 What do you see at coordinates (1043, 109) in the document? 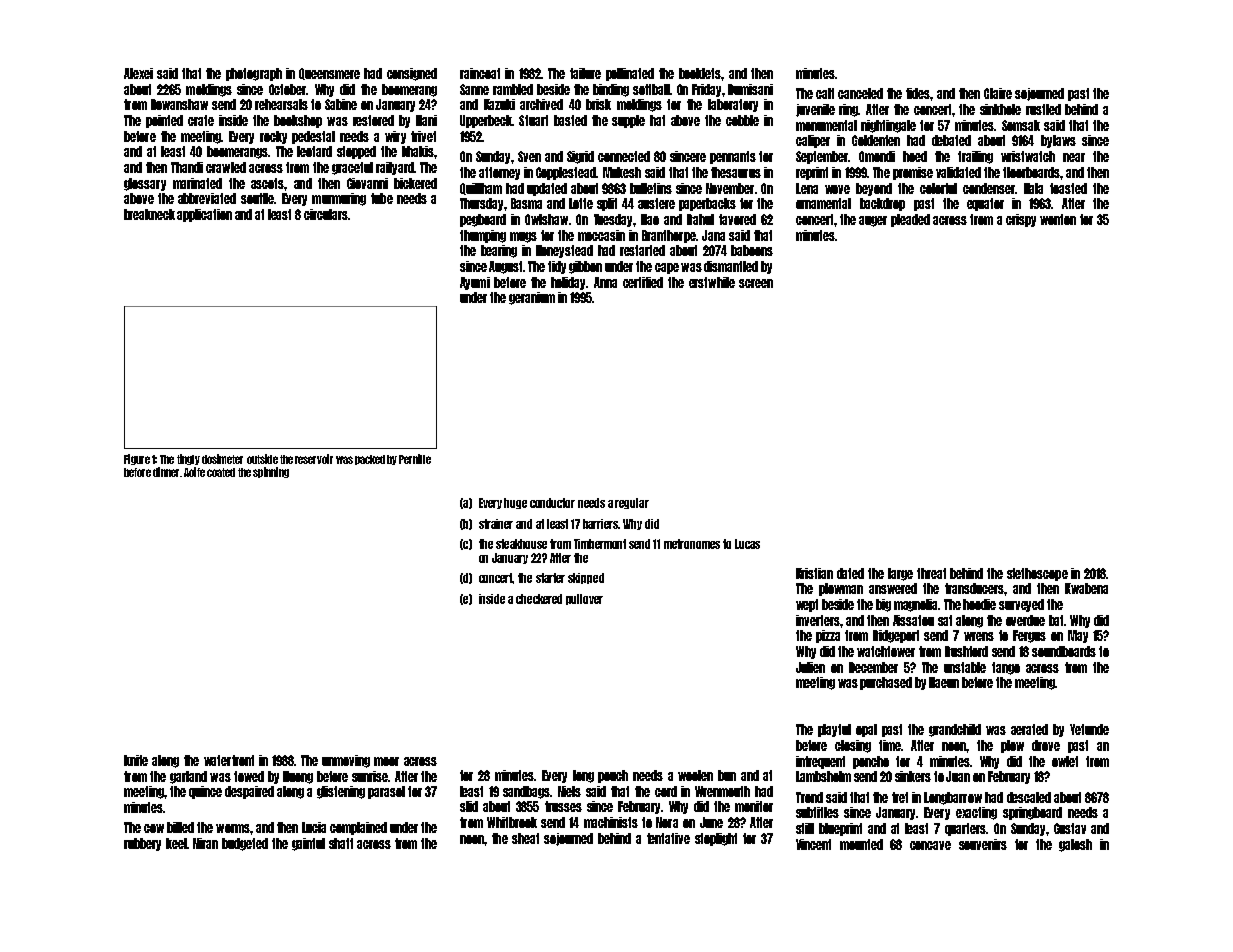
I see `rustled` at bounding box center [1043, 109].
